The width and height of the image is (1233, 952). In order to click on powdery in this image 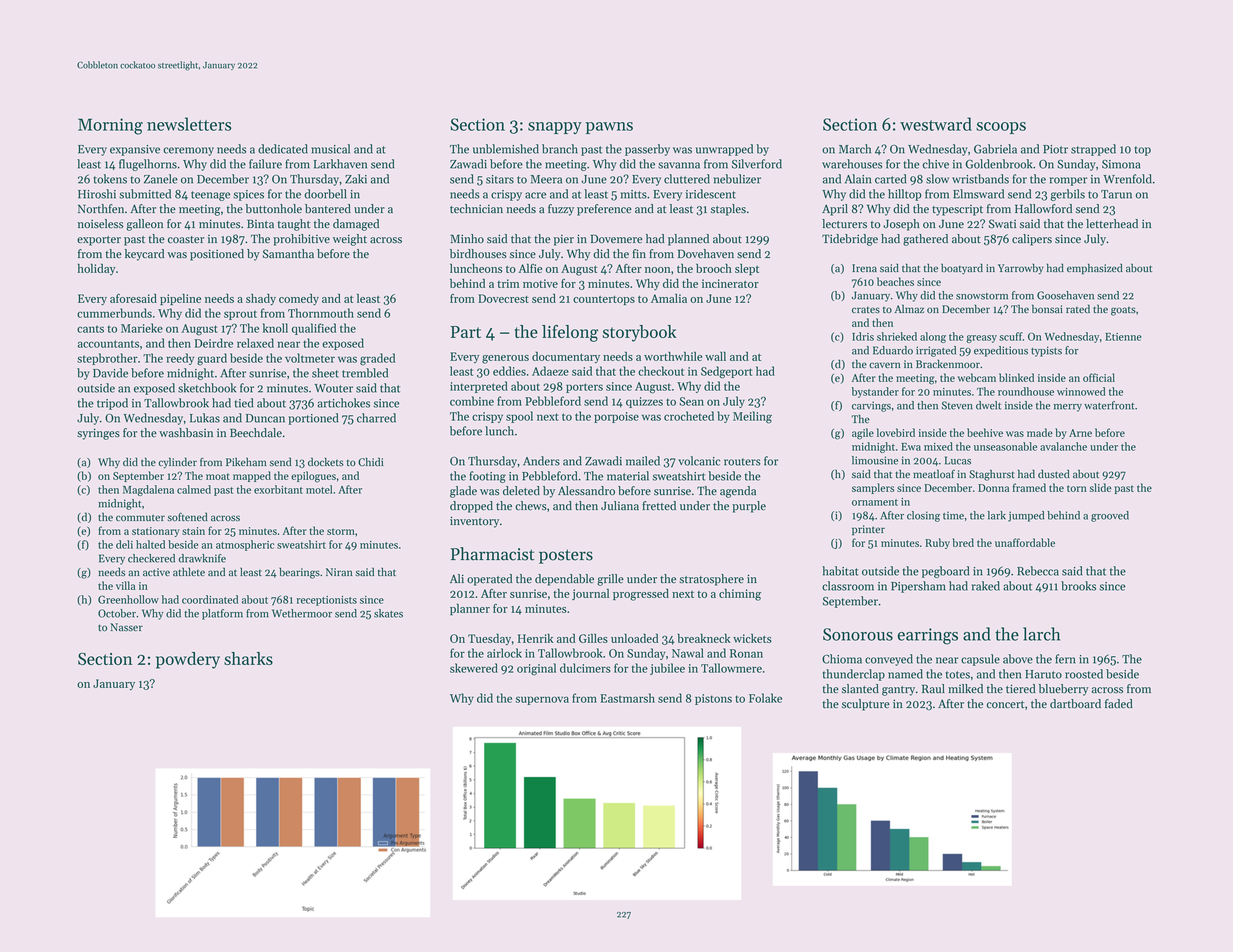, I will do `click(188, 660)`.
